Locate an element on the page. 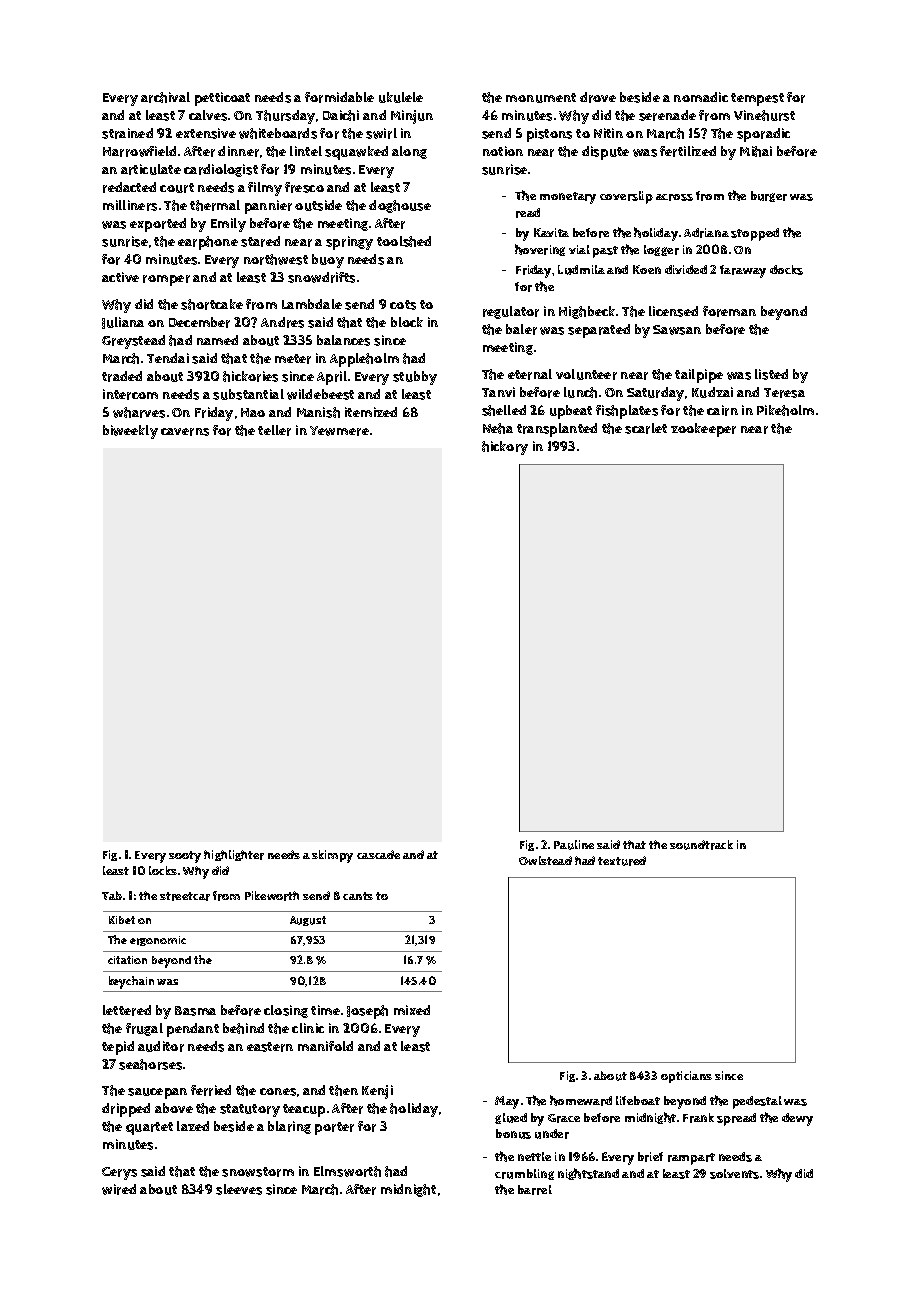 This page has height=1308, width=924. baler is located at coordinates (521, 329).
